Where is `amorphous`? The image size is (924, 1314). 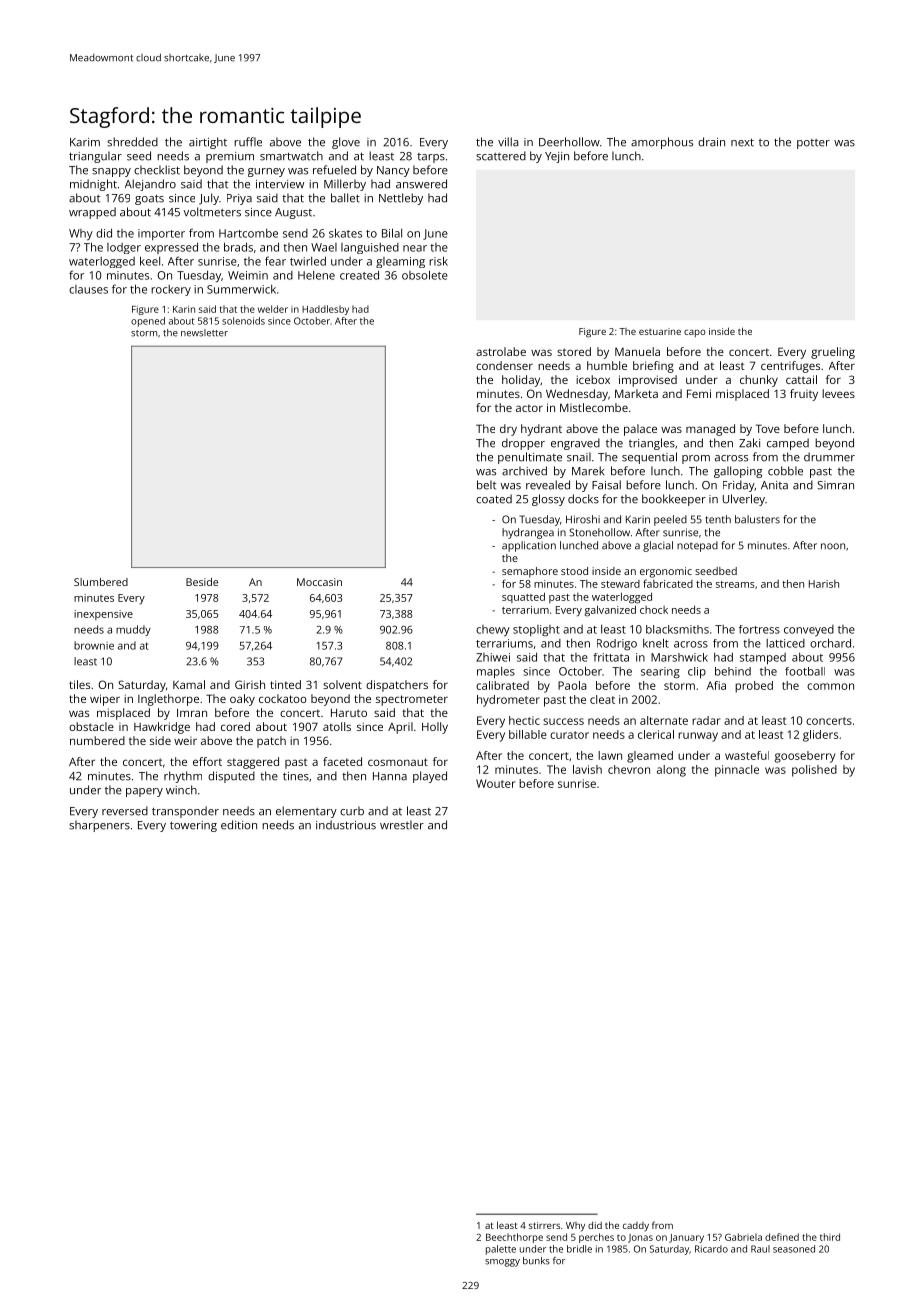 amorphous is located at coordinates (662, 143).
